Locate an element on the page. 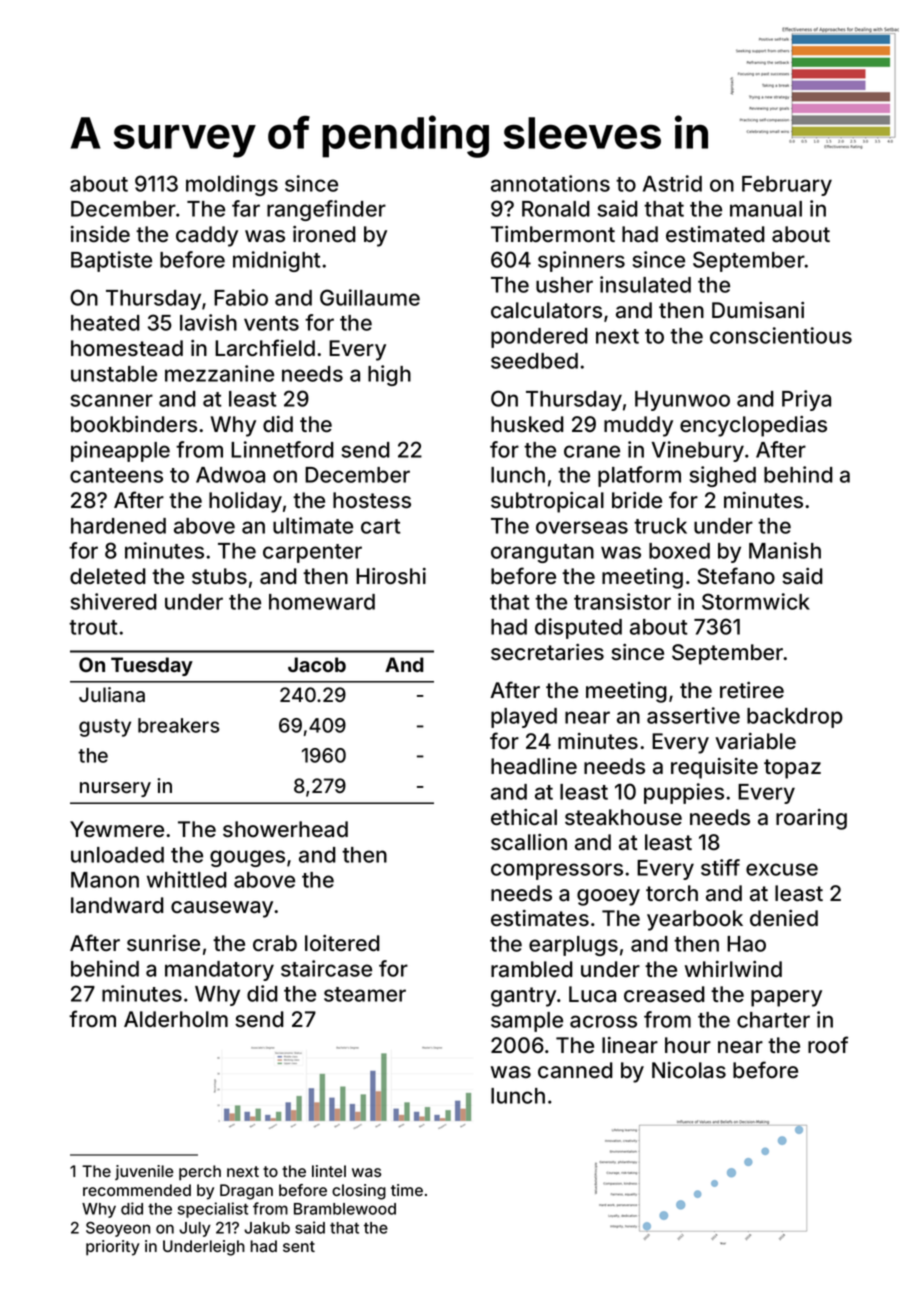 The height and width of the image is (1311, 924). Jakub is located at coordinates (267, 1228).
